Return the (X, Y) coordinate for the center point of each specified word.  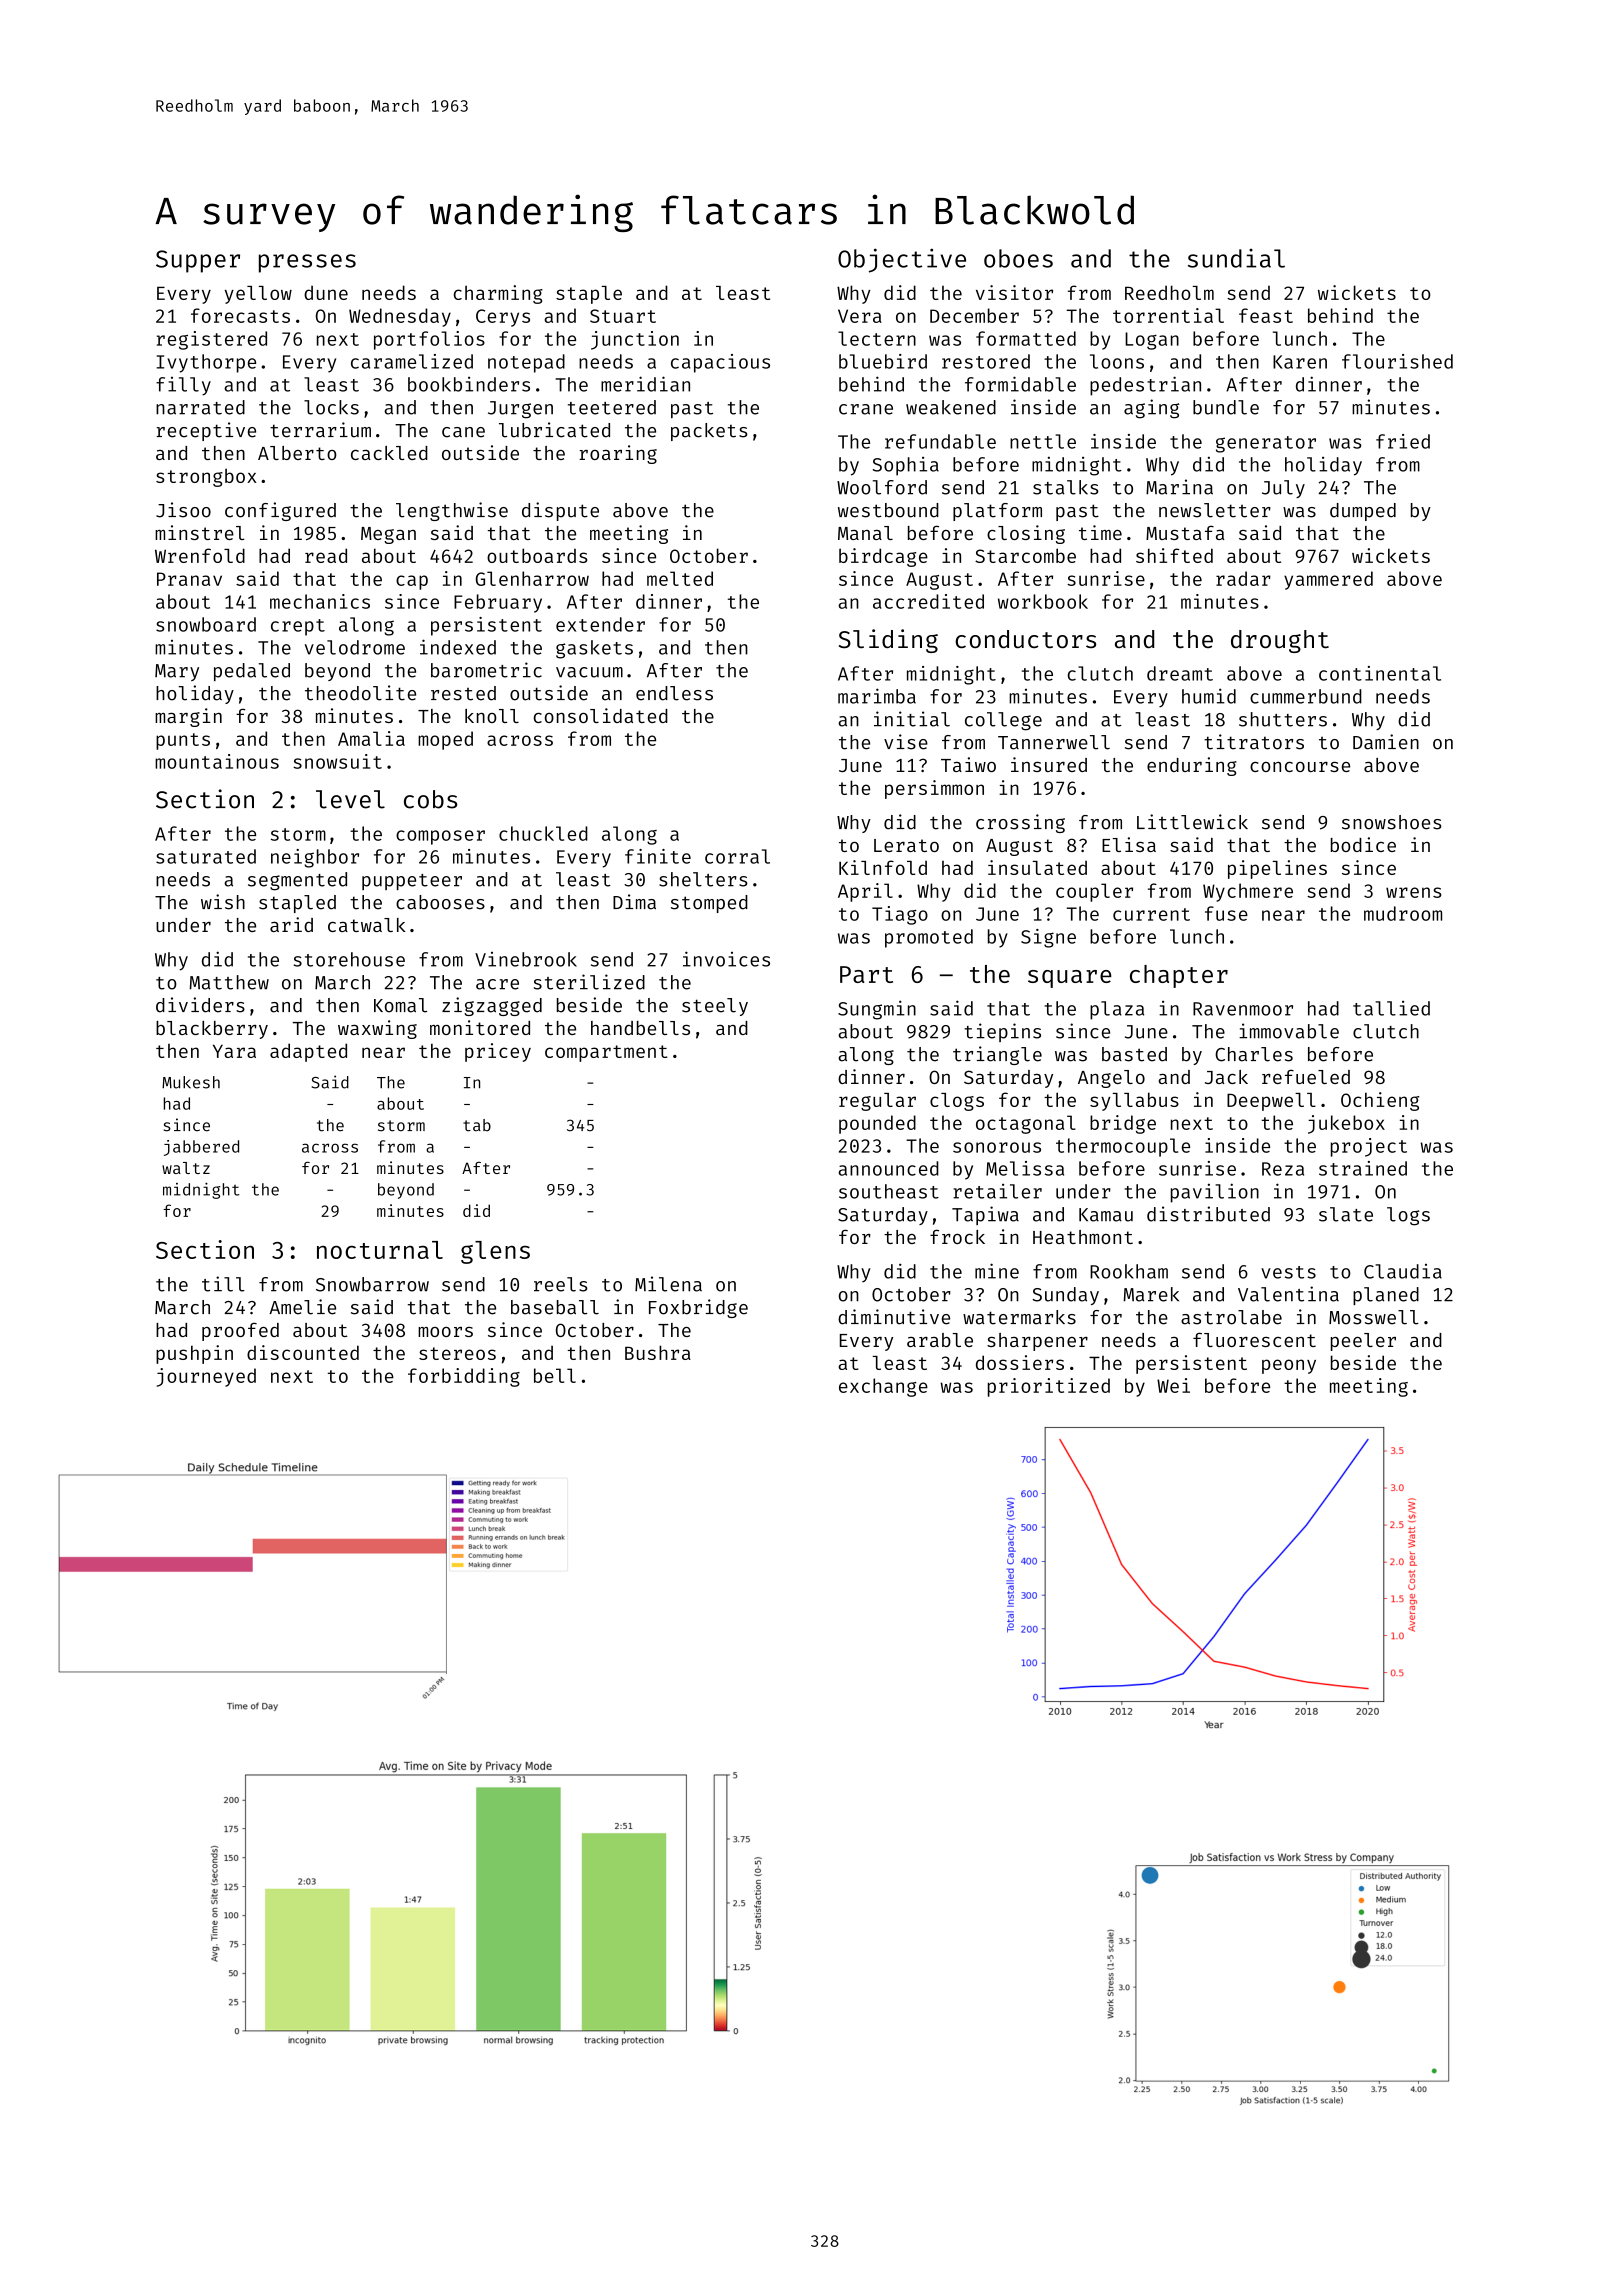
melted (680, 578)
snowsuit (337, 761)
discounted (303, 1352)
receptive (206, 431)
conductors (1025, 639)
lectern (877, 338)
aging (1151, 409)
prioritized (1049, 1387)
